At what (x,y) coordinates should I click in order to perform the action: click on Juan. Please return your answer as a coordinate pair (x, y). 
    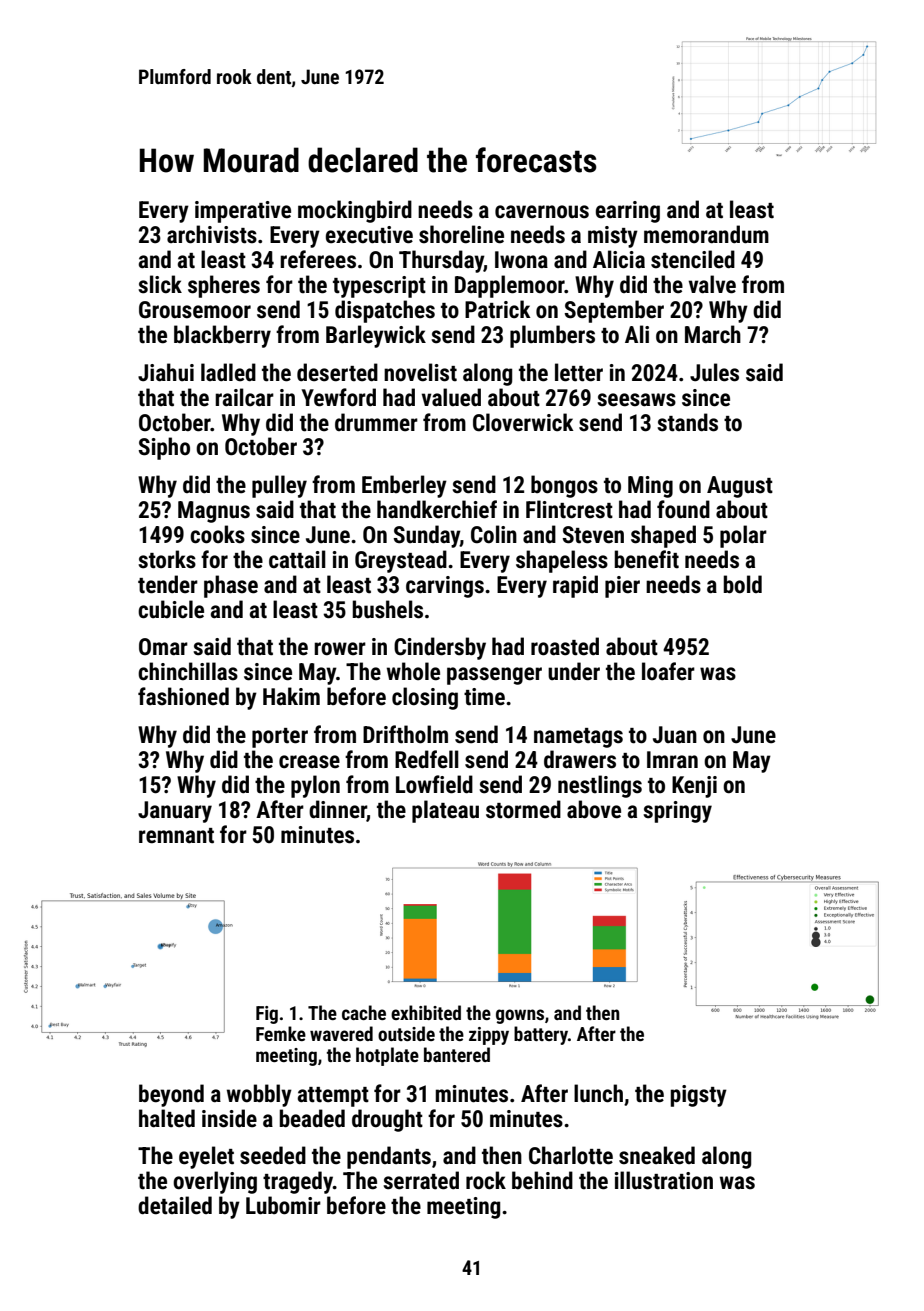
    Looking at the image, I should click on (675, 735).
